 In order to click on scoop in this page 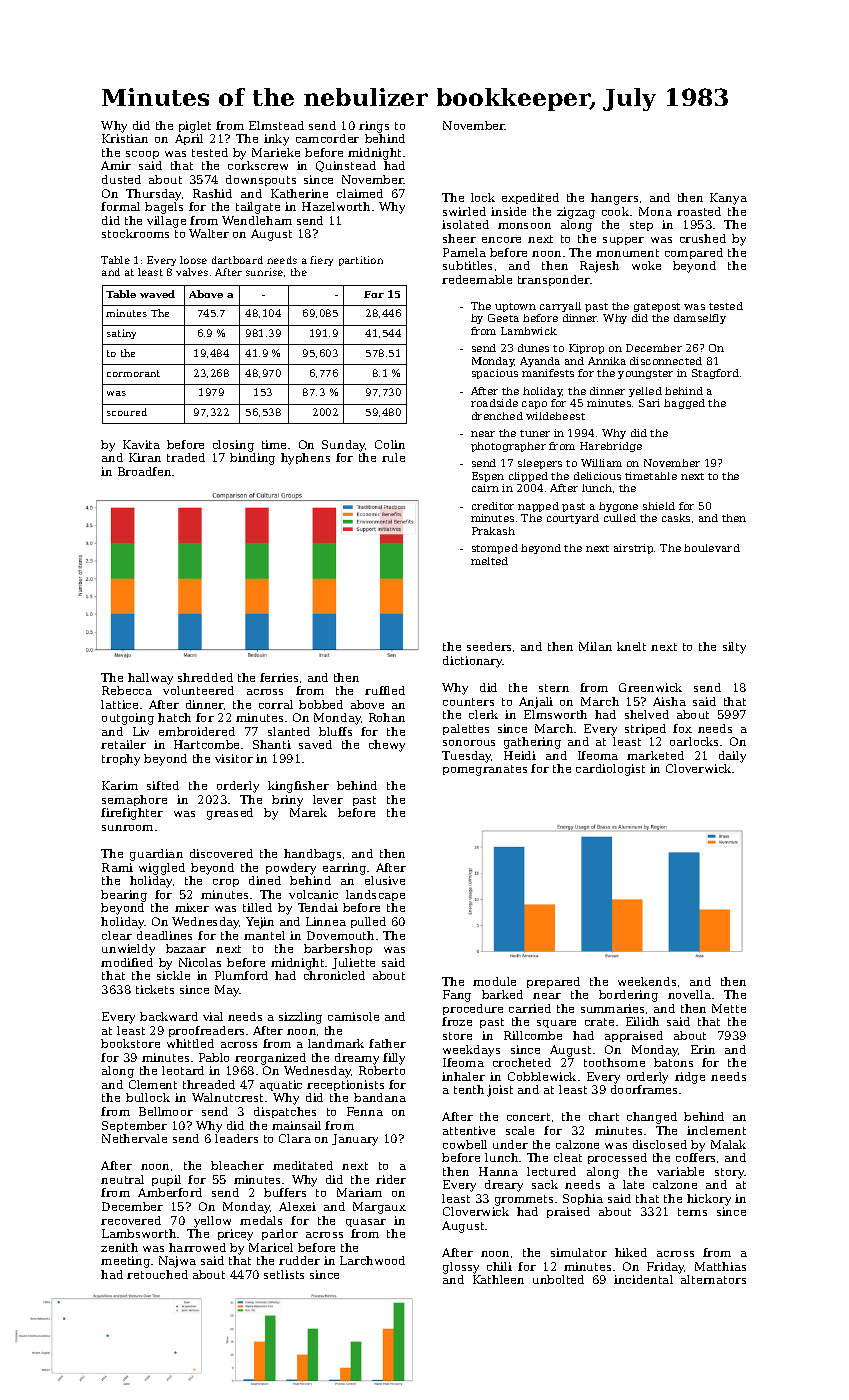, I will do `click(142, 155)`.
